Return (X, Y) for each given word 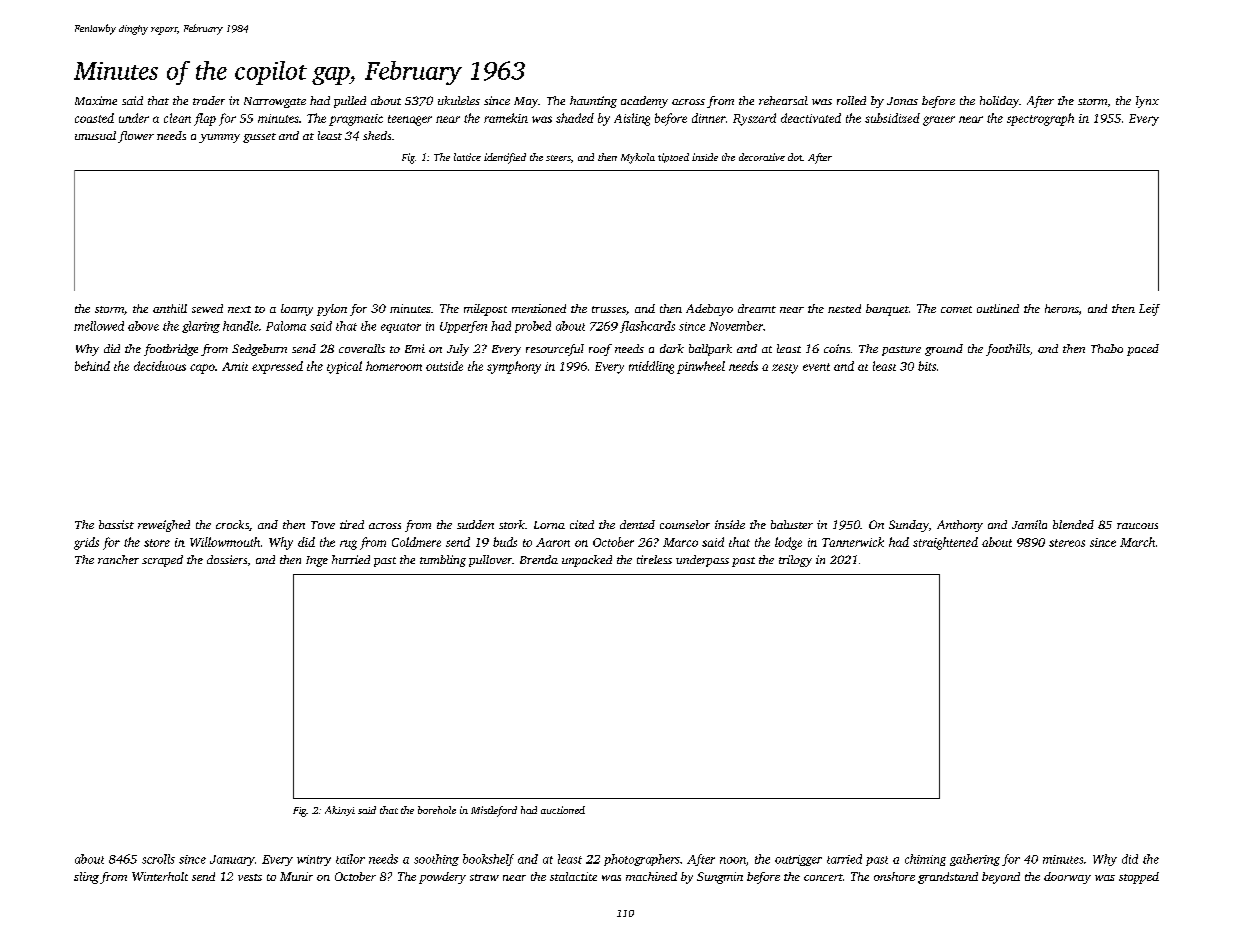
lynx (1147, 102)
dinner (709, 118)
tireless (654, 559)
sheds (377, 135)
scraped (162, 561)
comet (956, 309)
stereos (1067, 543)
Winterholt (160, 876)
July (458, 350)
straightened (945, 543)
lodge (788, 543)
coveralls (362, 348)
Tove (323, 525)
